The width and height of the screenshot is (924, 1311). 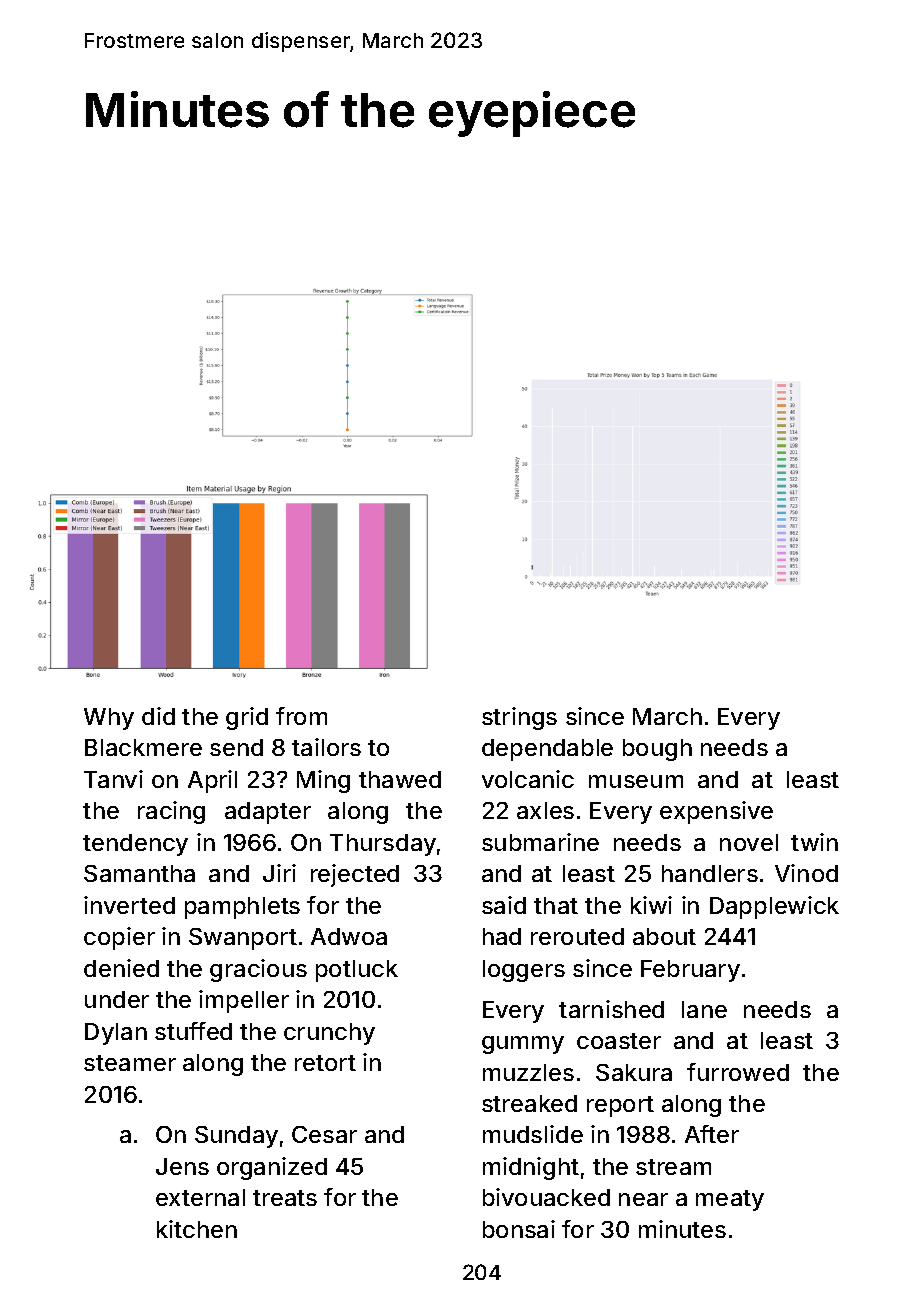 What do you see at coordinates (143, 747) in the screenshot?
I see `Blackmere` at bounding box center [143, 747].
